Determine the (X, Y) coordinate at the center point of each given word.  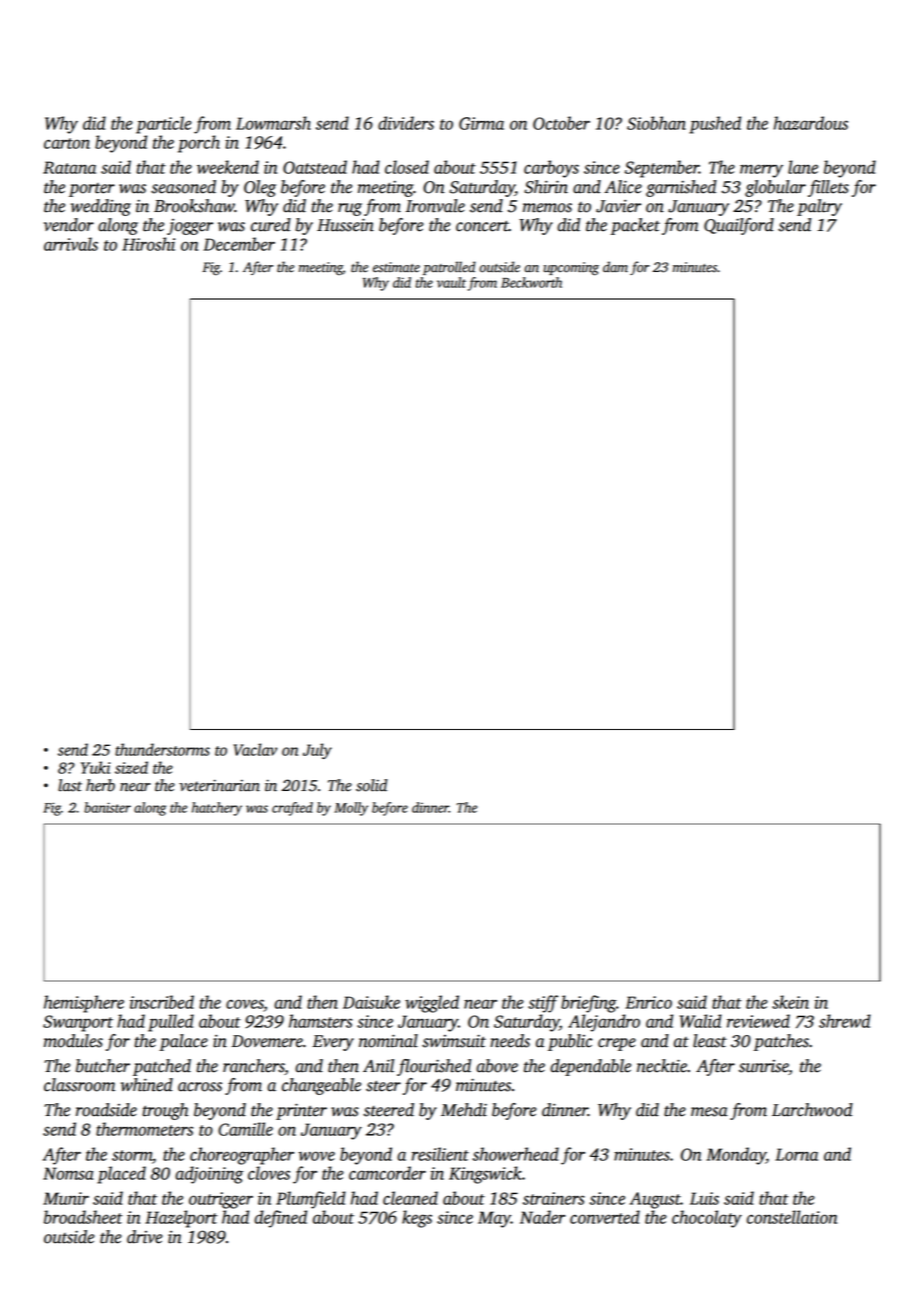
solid (372, 785)
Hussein (345, 225)
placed (121, 1175)
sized (131, 767)
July (317, 751)
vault (451, 282)
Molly (351, 809)
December (239, 244)
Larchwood (812, 1110)
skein (790, 1002)
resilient (440, 1154)
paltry (819, 207)
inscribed (162, 1002)
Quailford (739, 226)
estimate (396, 267)
